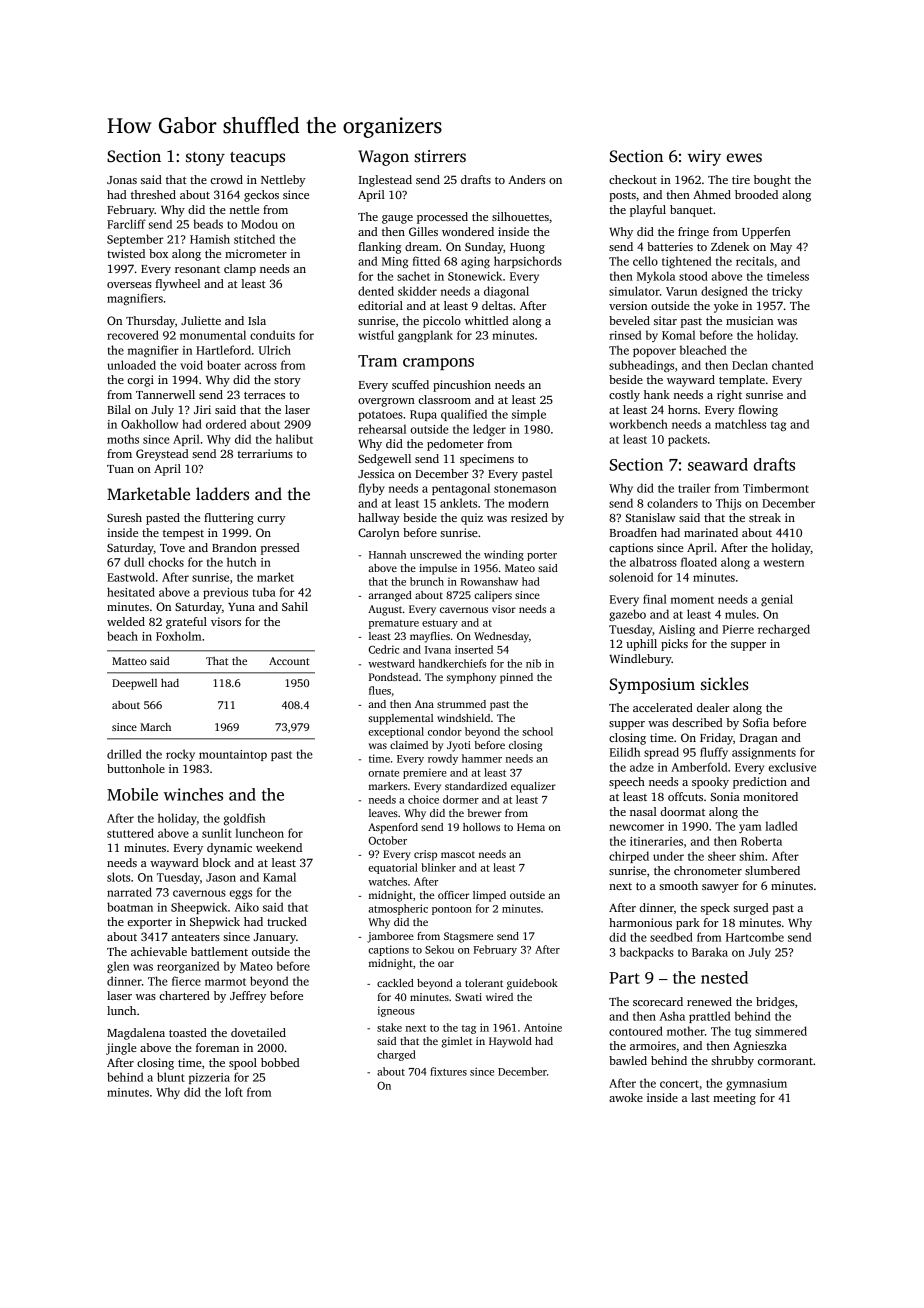  Describe the element at coordinates (482, 758) in the screenshot. I see `hammer` at that location.
